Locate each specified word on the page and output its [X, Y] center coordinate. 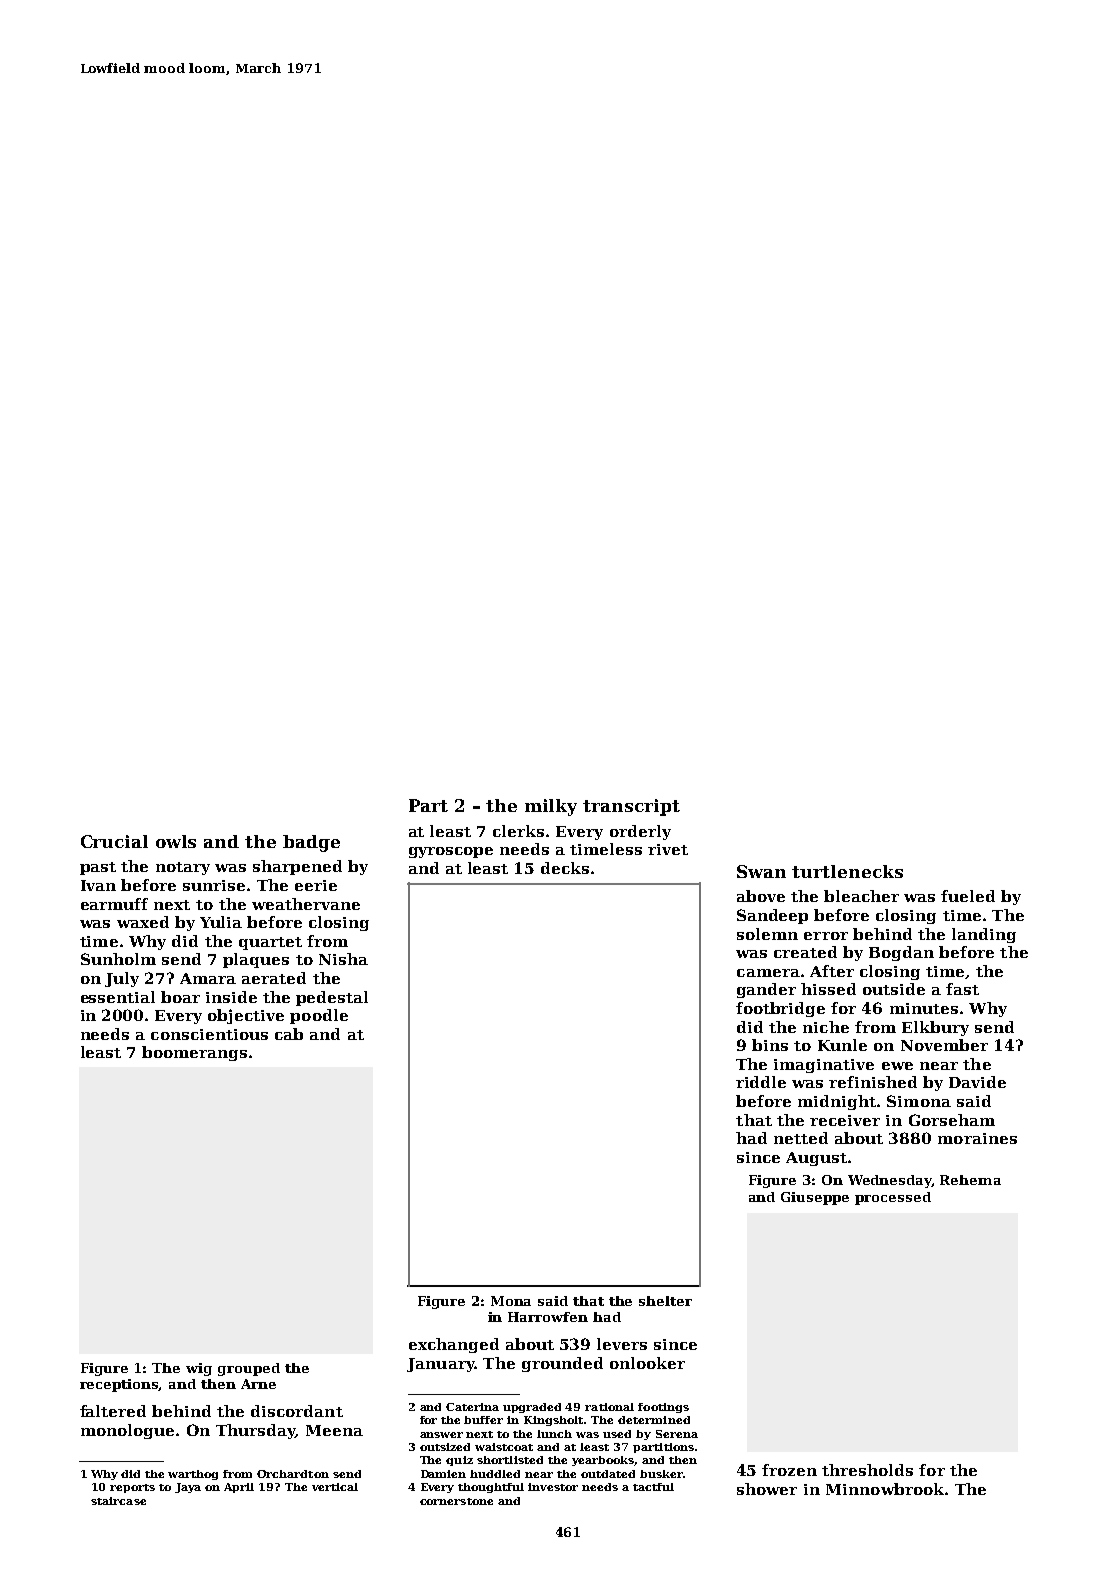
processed [893, 1198]
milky [551, 807]
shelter [665, 1301]
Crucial [114, 841]
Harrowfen [548, 1317]
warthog [193, 1475]
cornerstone [456, 1501]
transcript [631, 807]
